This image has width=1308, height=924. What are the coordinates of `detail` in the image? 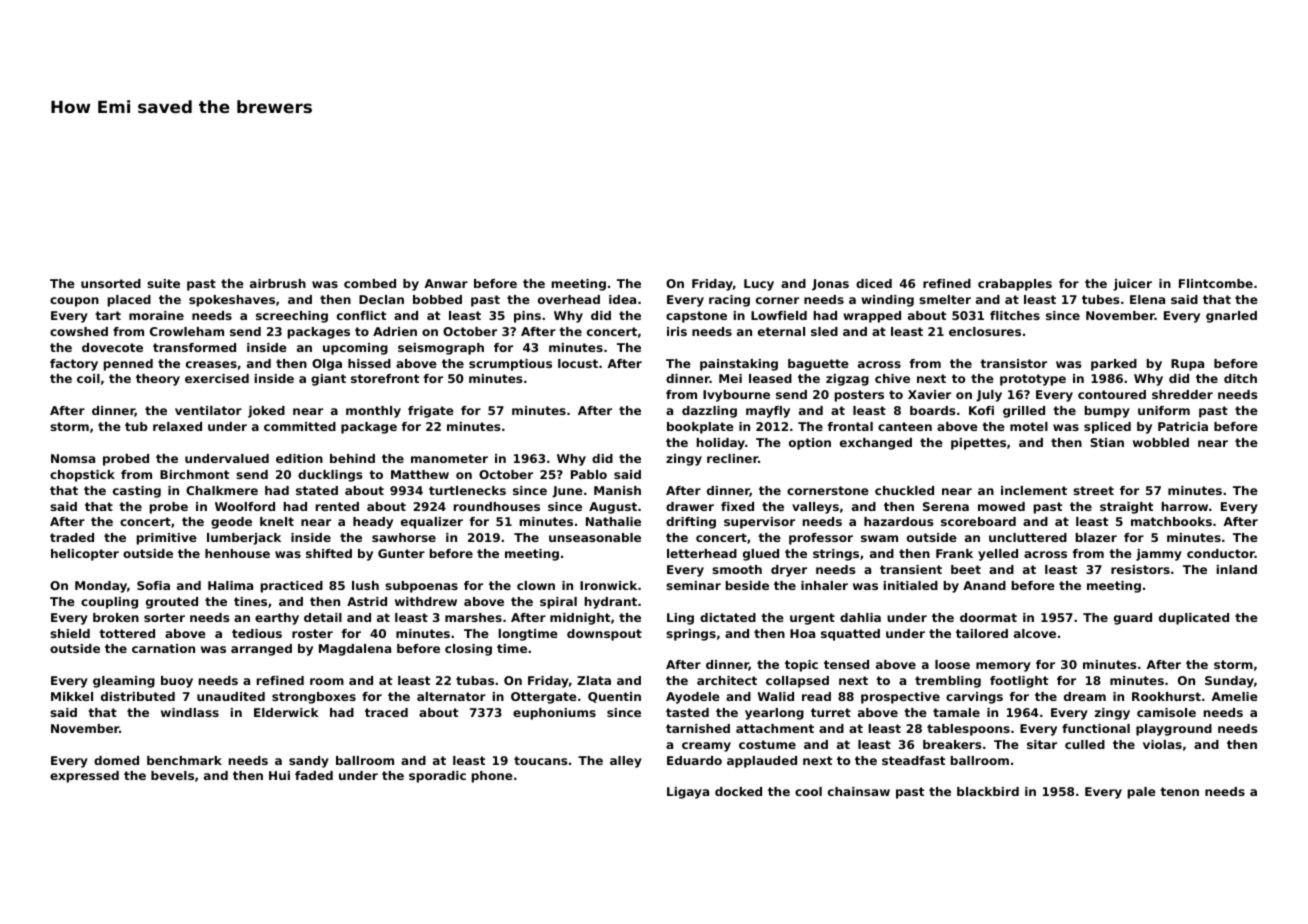 It's located at (323, 617).
